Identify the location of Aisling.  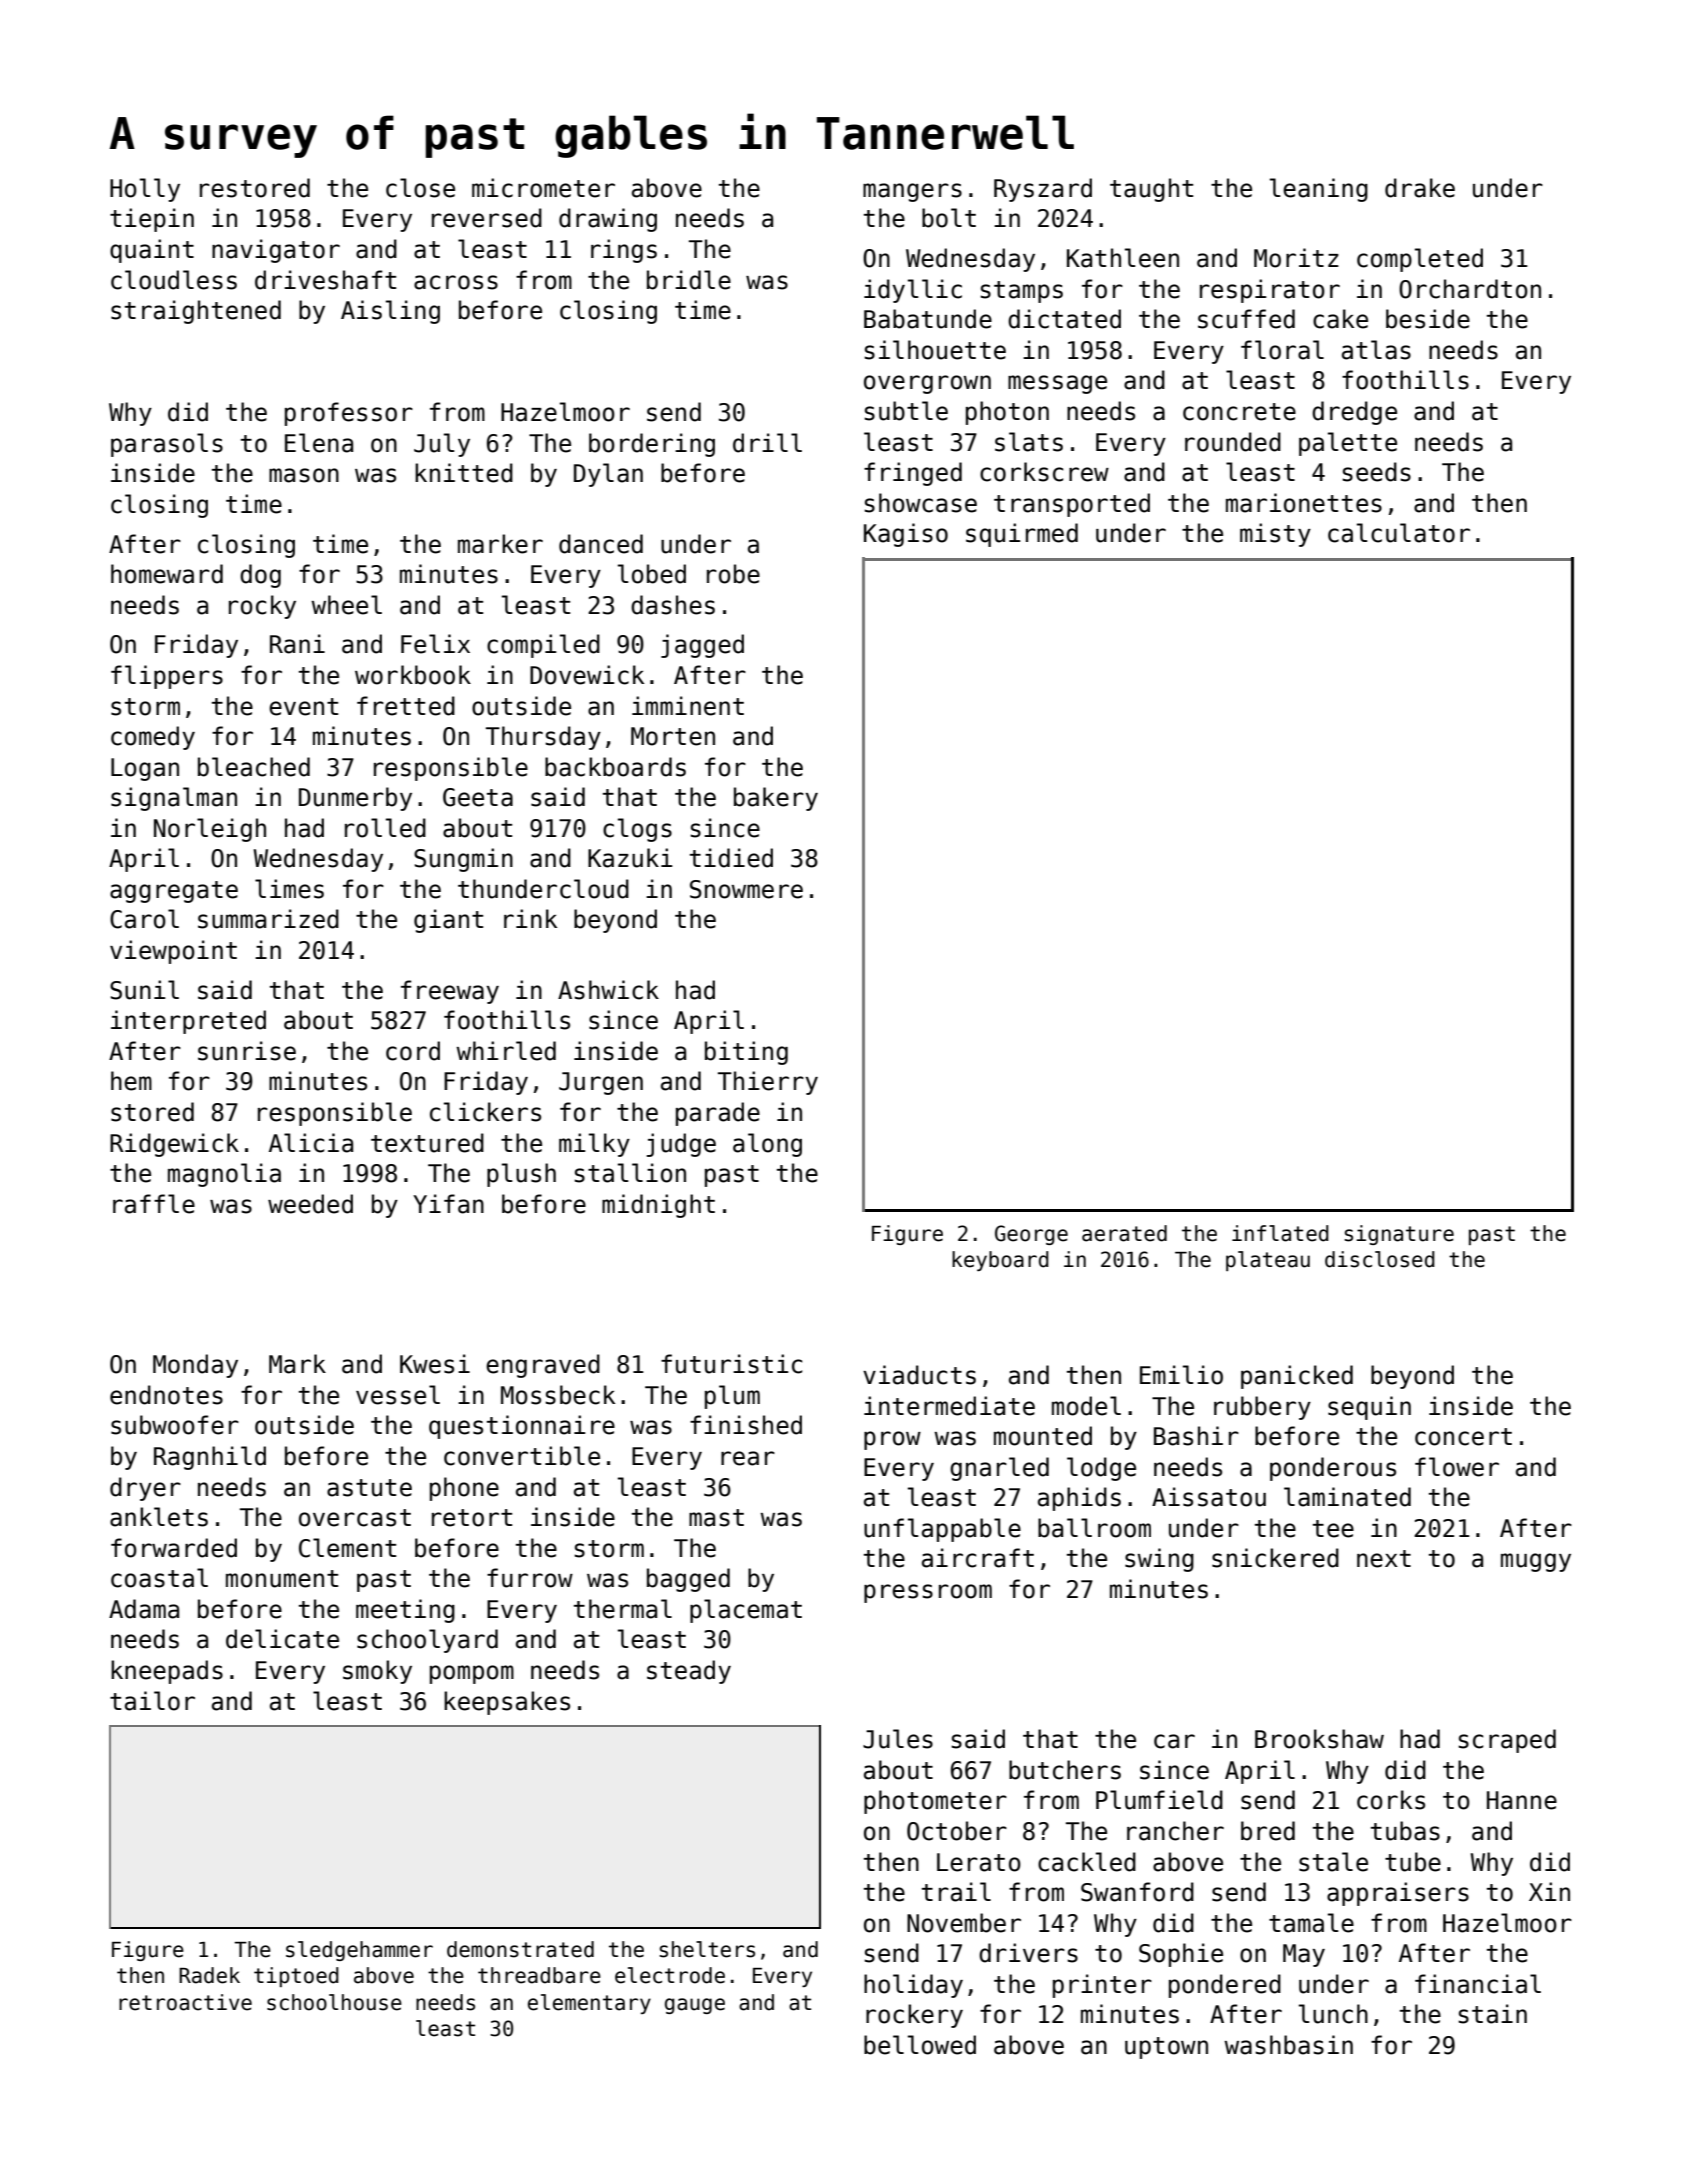
(390, 312).
